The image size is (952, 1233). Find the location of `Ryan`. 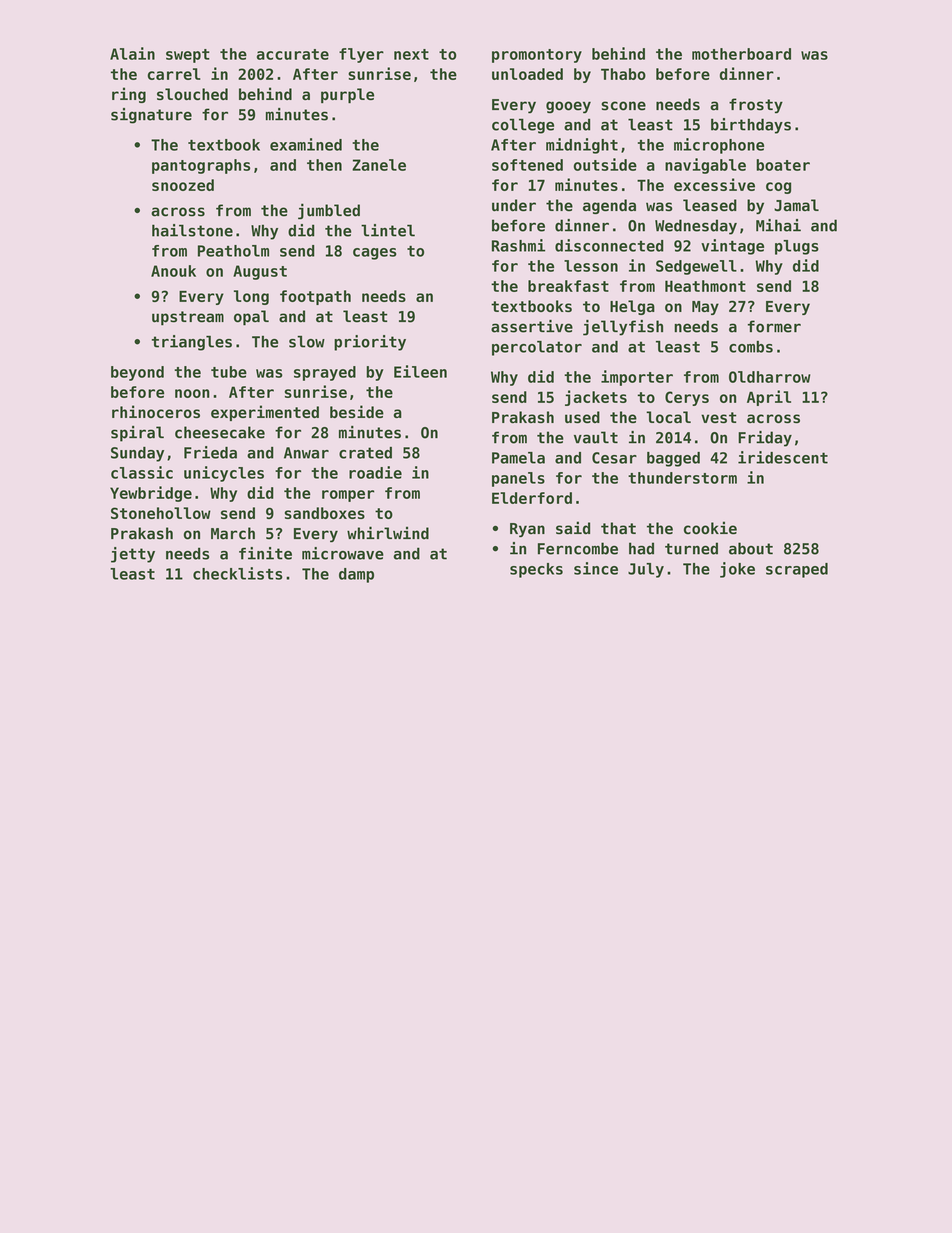

Ryan is located at coordinates (527, 530).
